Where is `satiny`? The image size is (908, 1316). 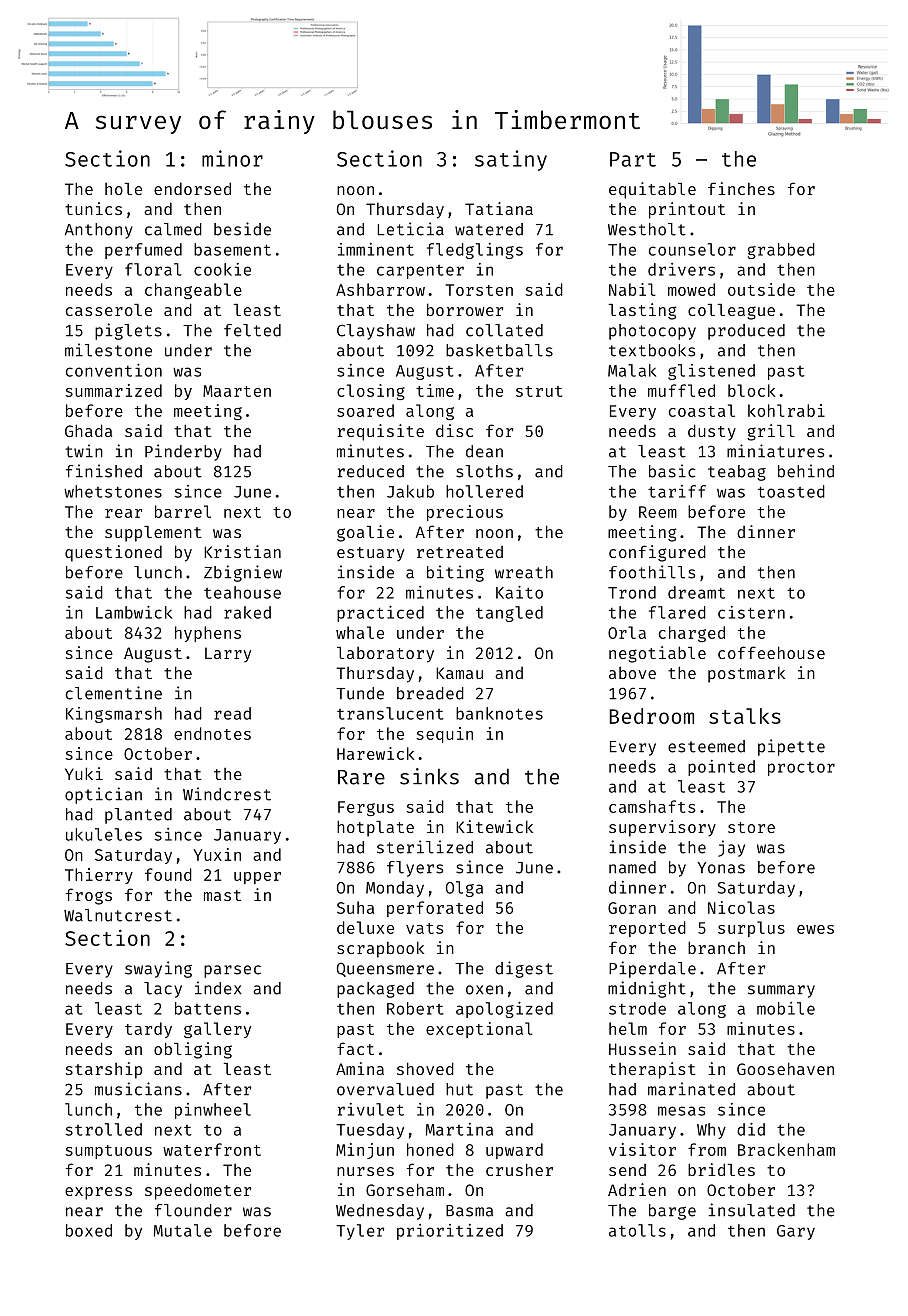
satiny is located at coordinates (511, 160).
